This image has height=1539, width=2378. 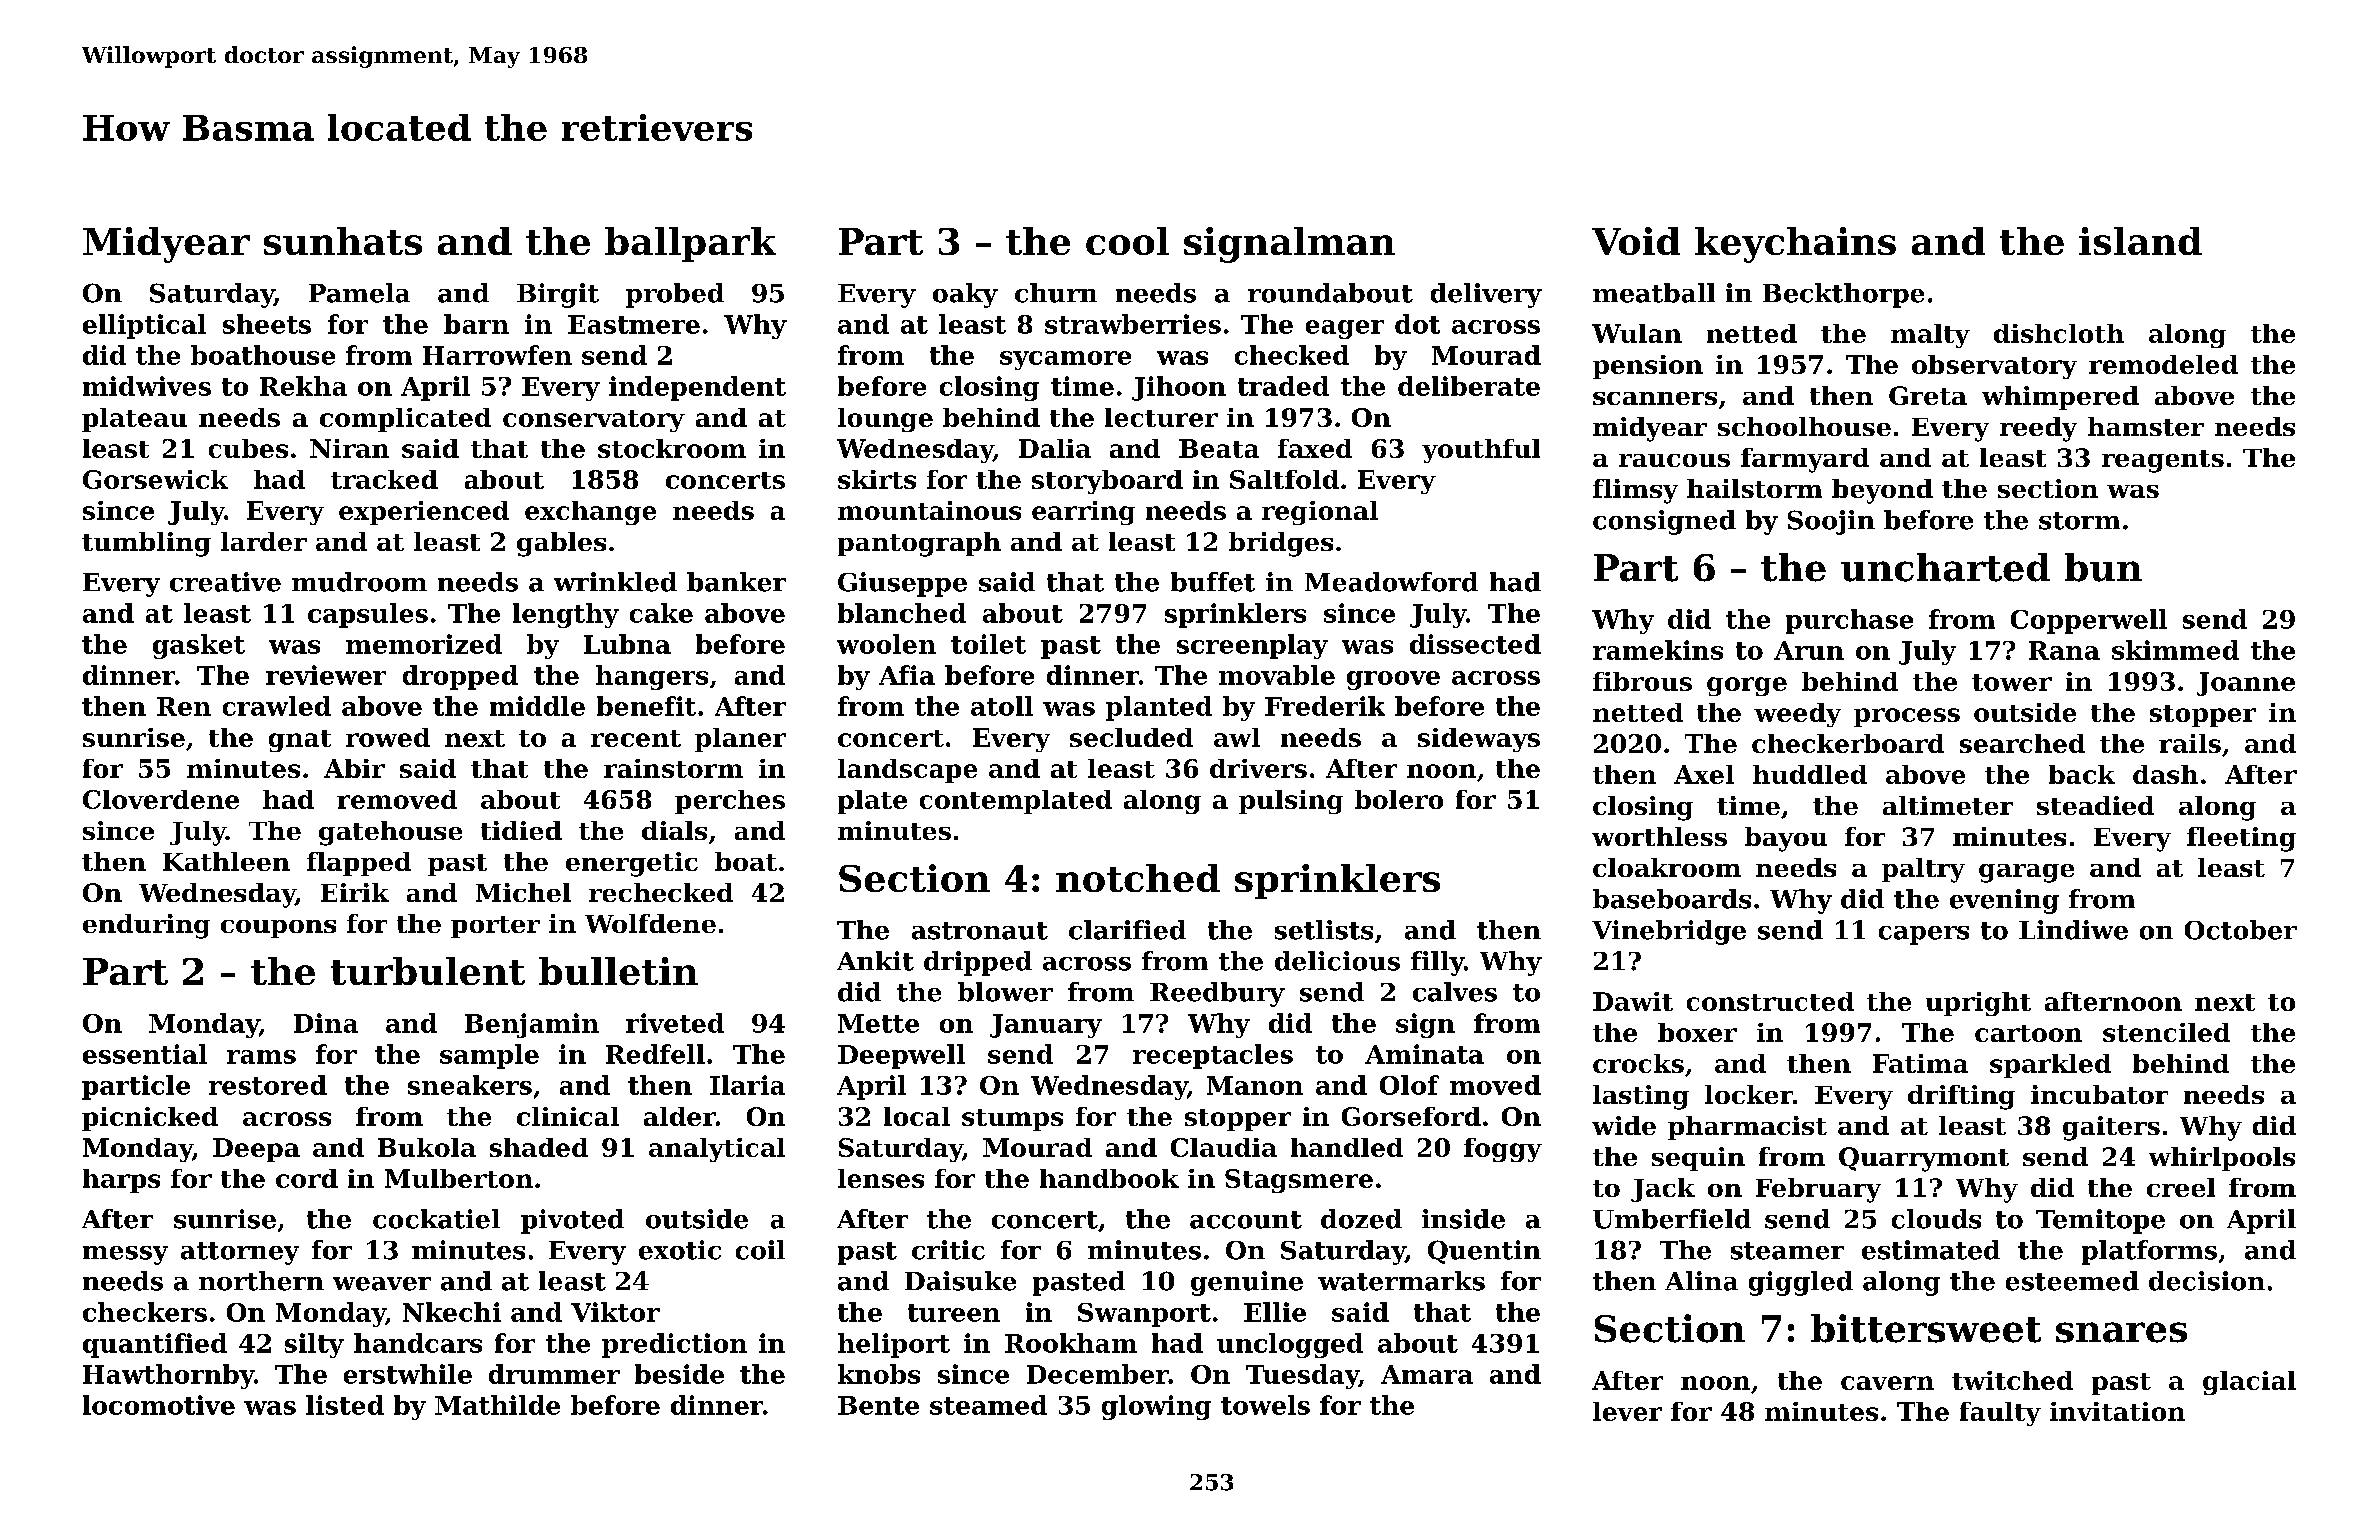 What do you see at coordinates (2175, 650) in the image?
I see `skimmed` at bounding box center [2175, 650].
